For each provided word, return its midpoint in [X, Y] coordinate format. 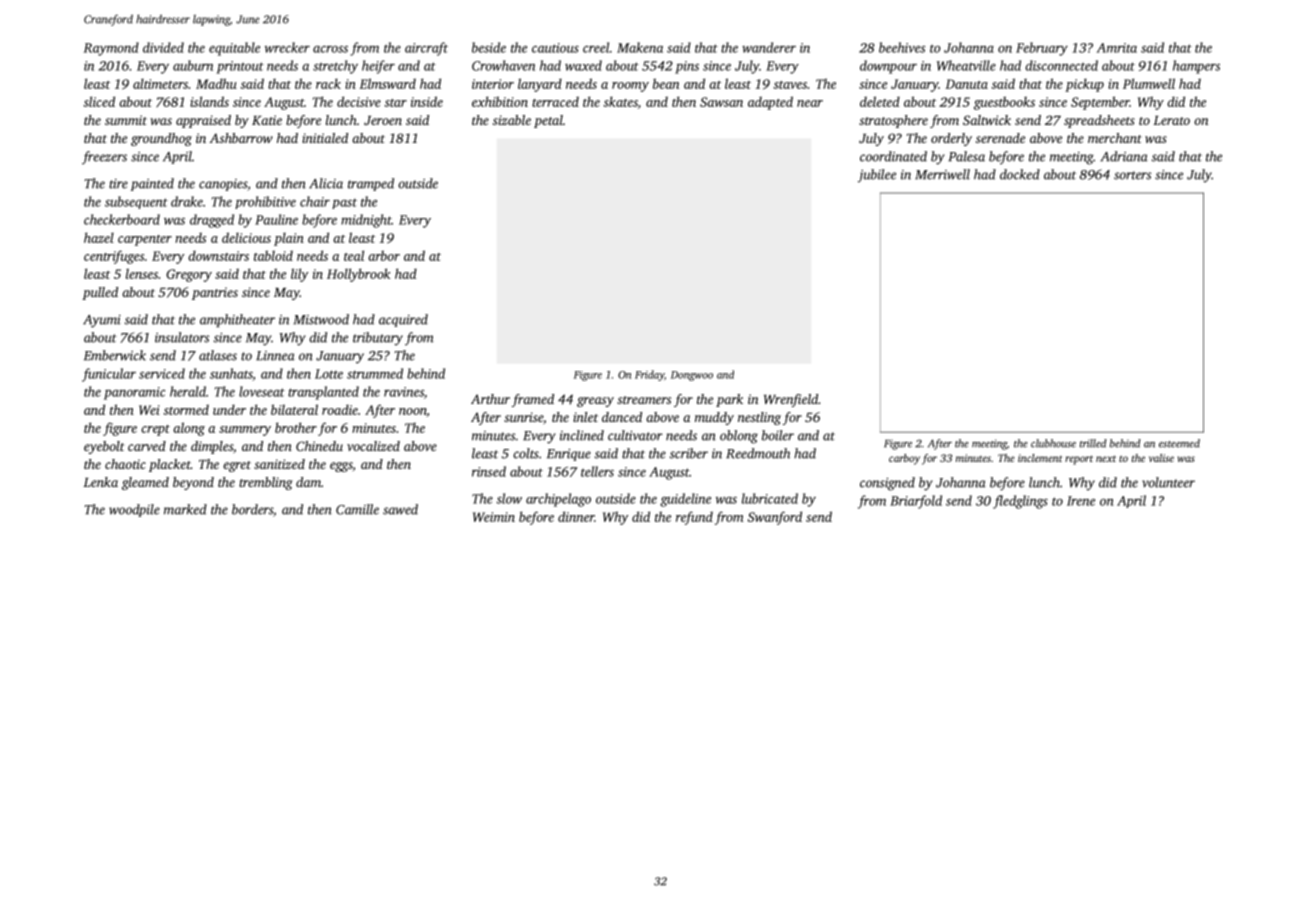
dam [308, 482]
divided [163, 47]
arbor [384, 255]
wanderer [769, 47]
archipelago [558, 500]
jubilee [877, 176]
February [1042, 49]
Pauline [276, 219]
